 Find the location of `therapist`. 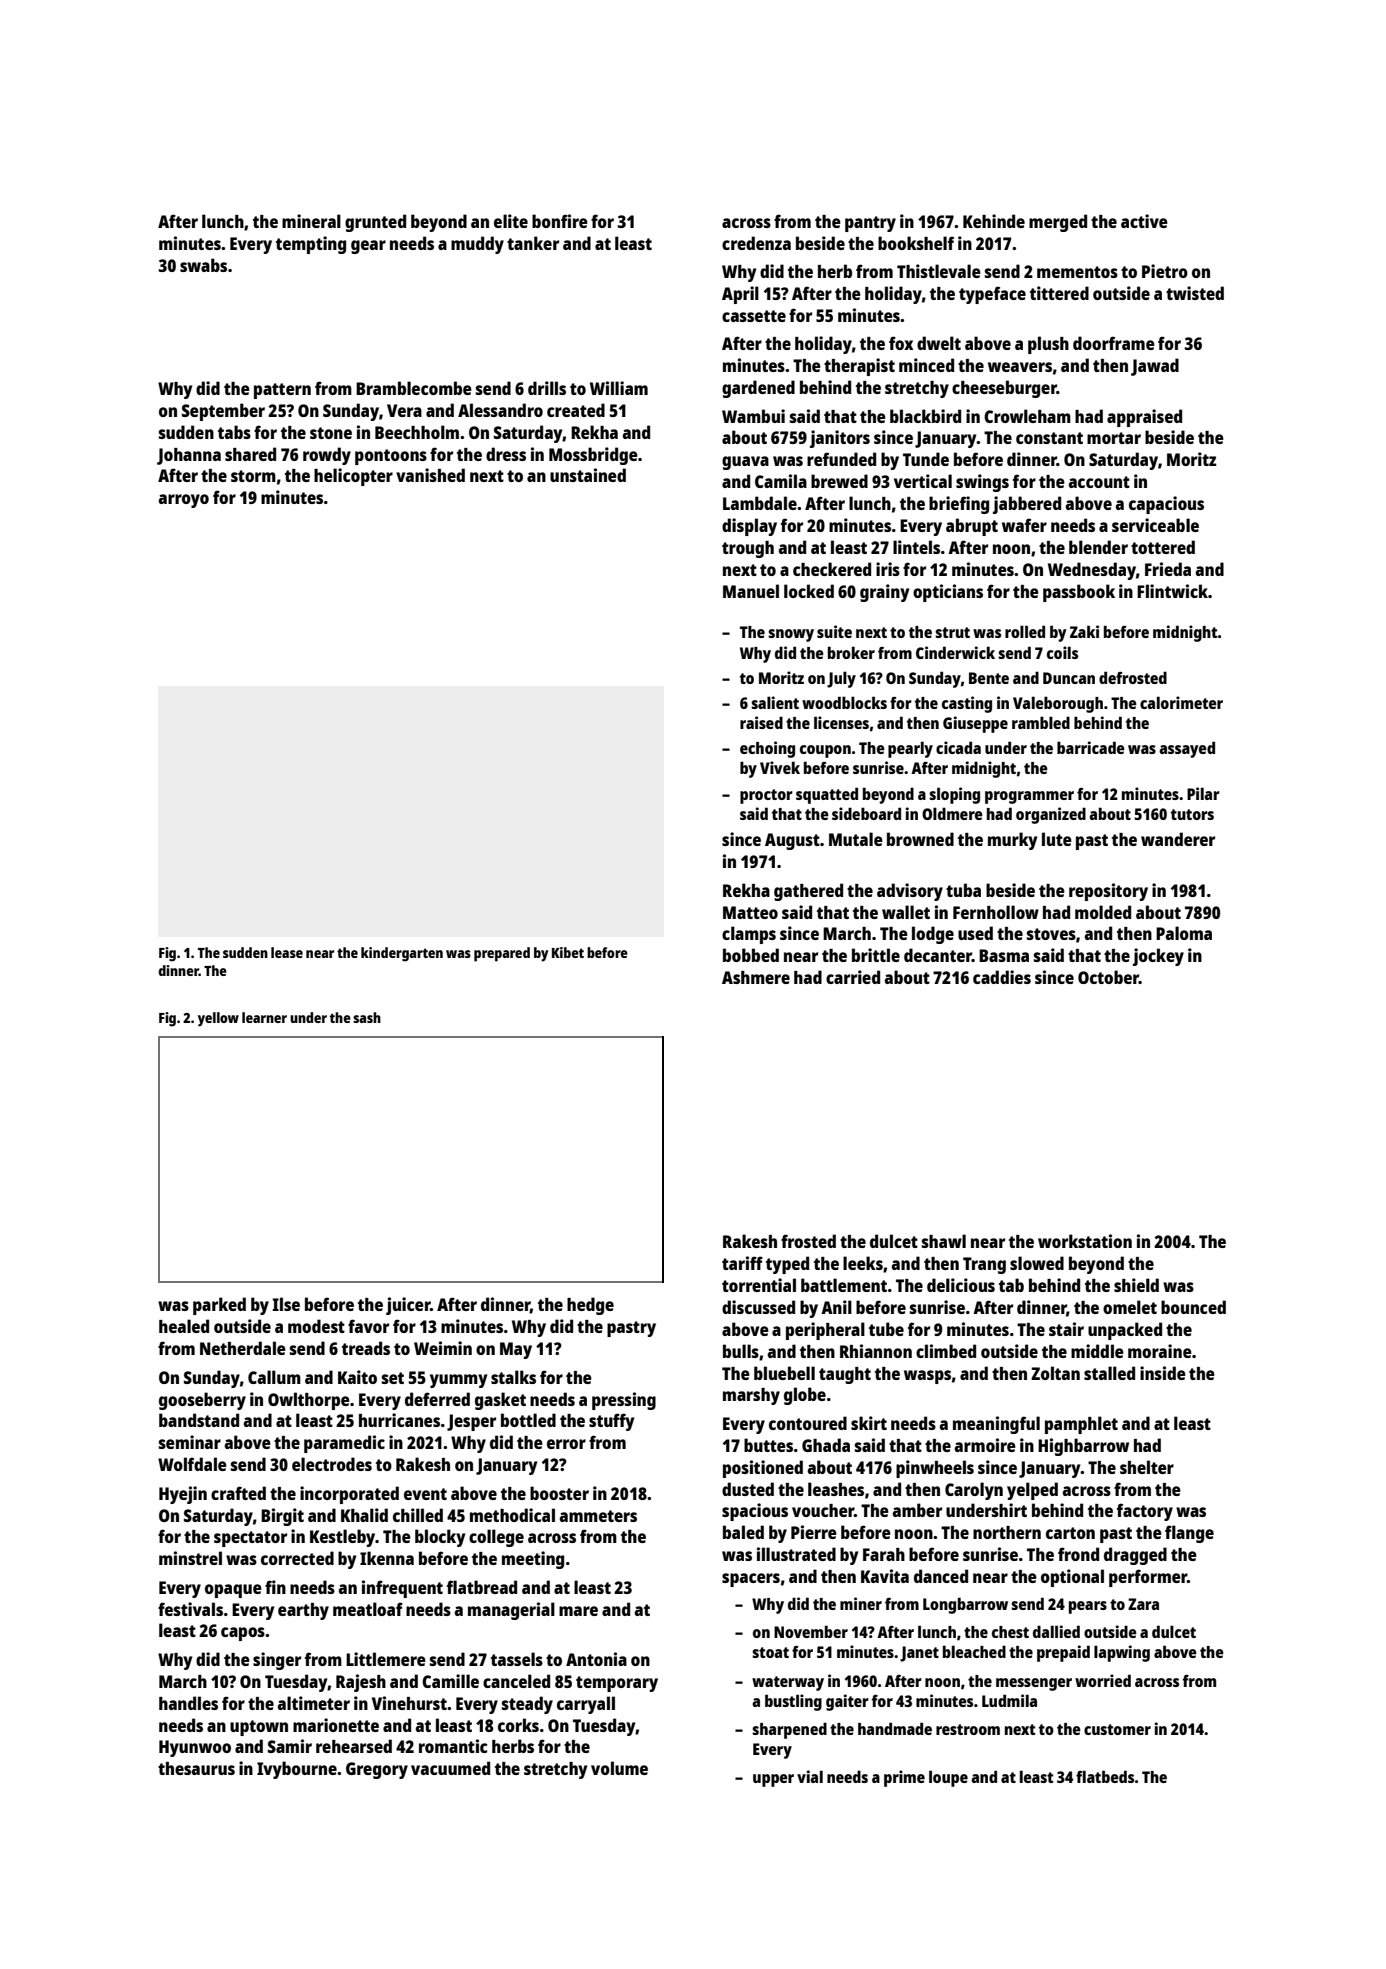

therapist is located at coordinates (859, 367).
